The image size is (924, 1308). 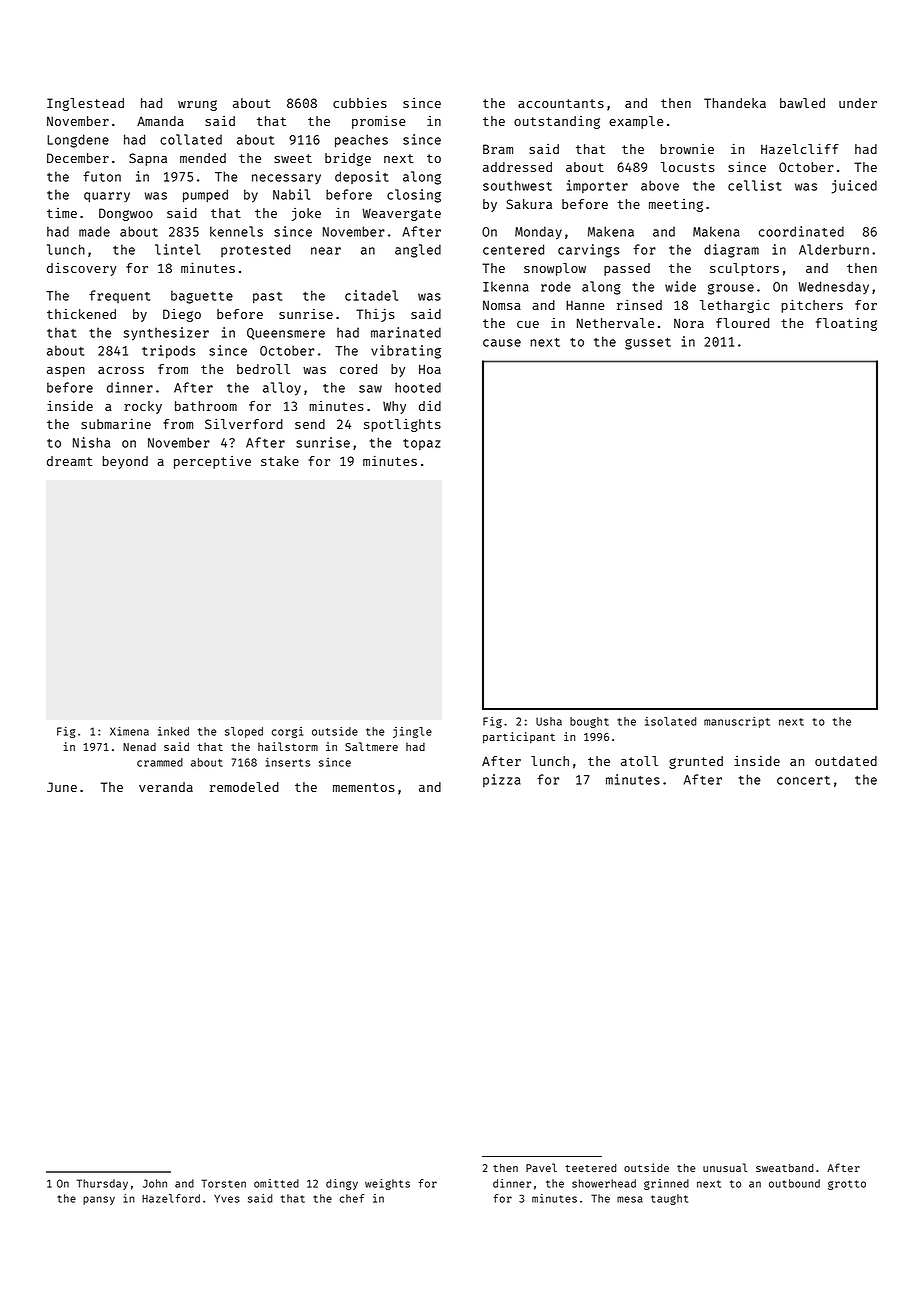 I want to click on Thandeka, so click(x=735, y=103).
